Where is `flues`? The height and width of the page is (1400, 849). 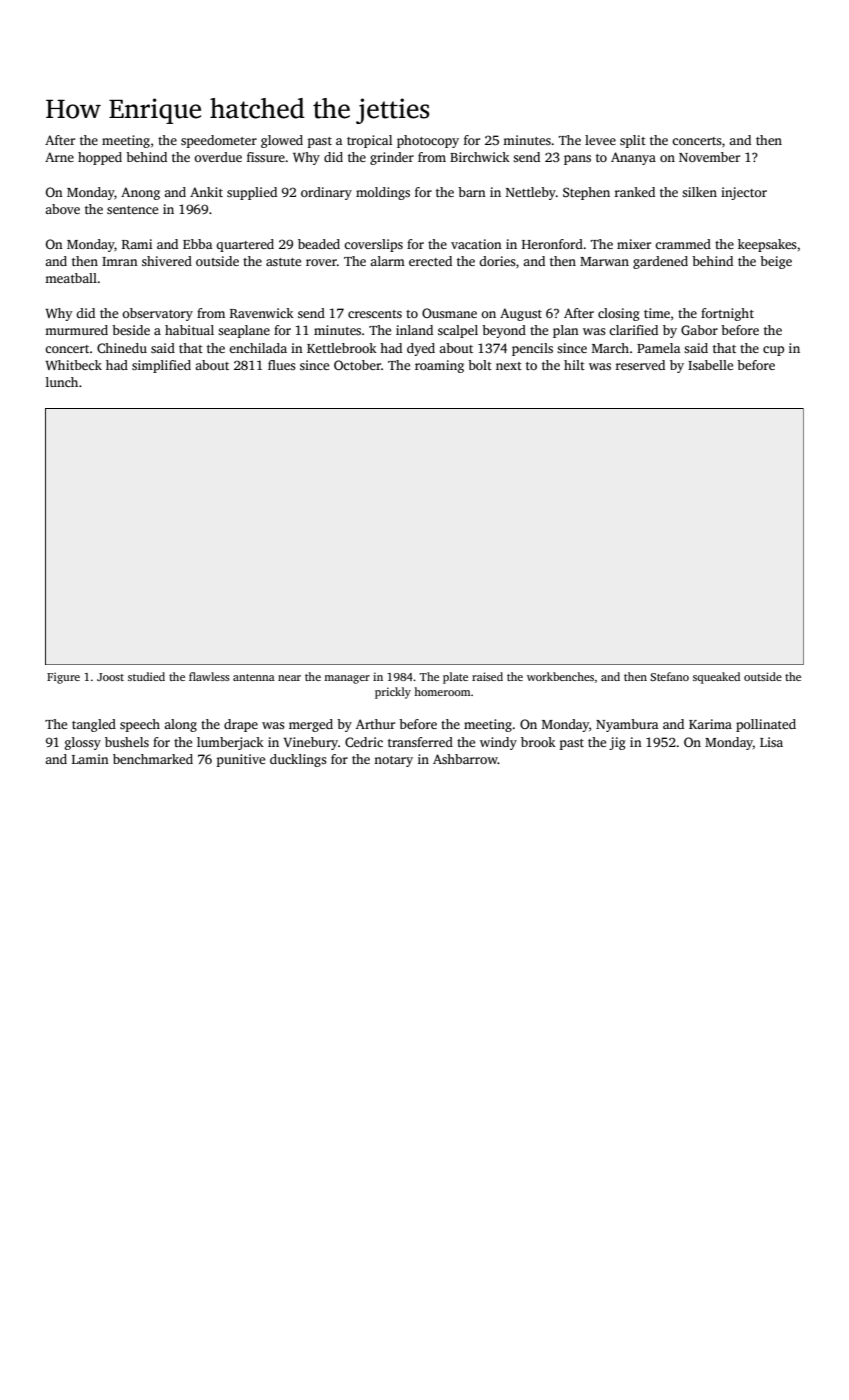
flues is located at coordinates (282, 365).
